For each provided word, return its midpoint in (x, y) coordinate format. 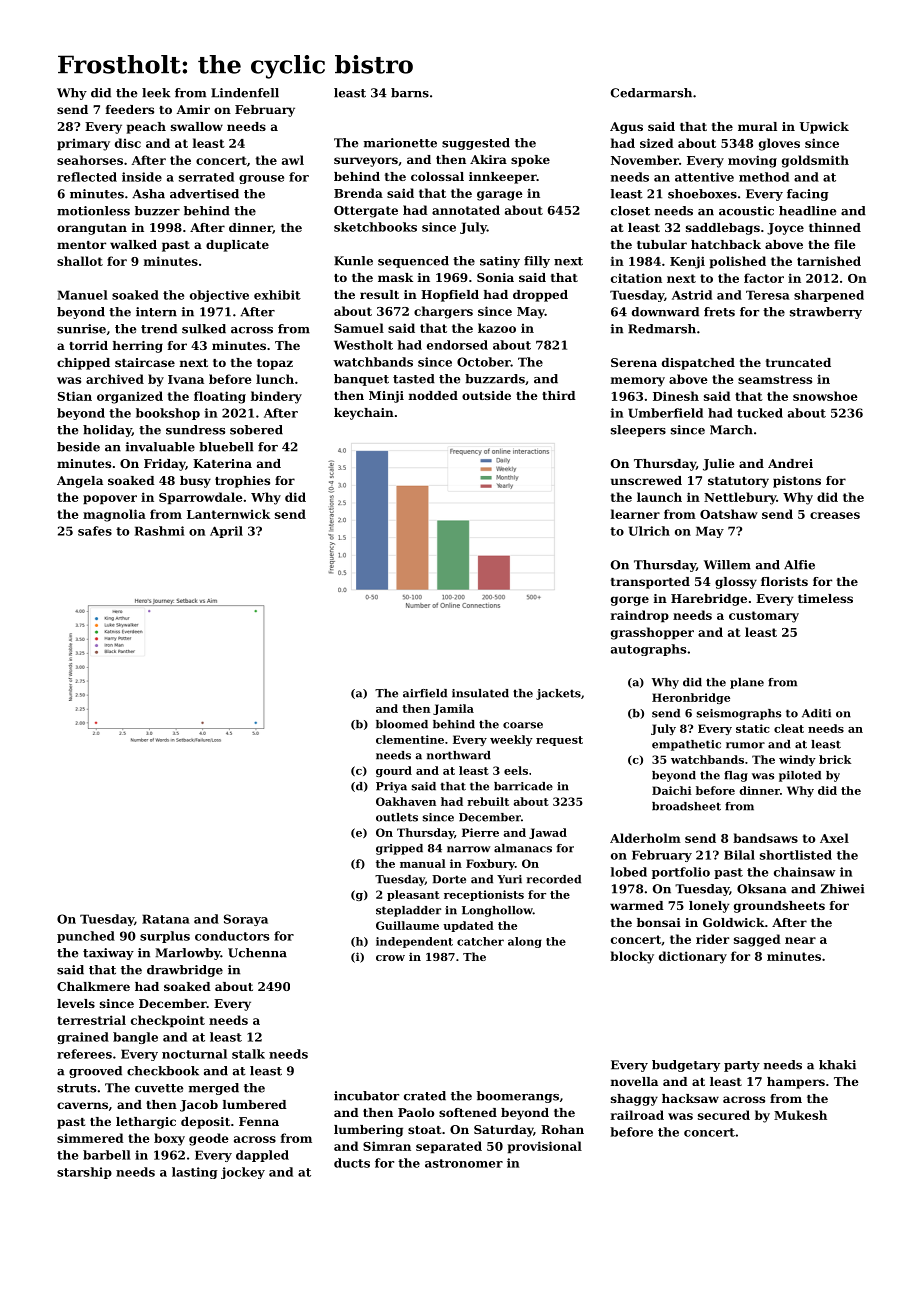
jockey (243, 1173)
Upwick (824, 128)
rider (712, 939)
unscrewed (646, 480)
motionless (93, 211)
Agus (626, 128)
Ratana (166, 919)
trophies (242, 482)
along (525, 942)
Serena (634, 362)
